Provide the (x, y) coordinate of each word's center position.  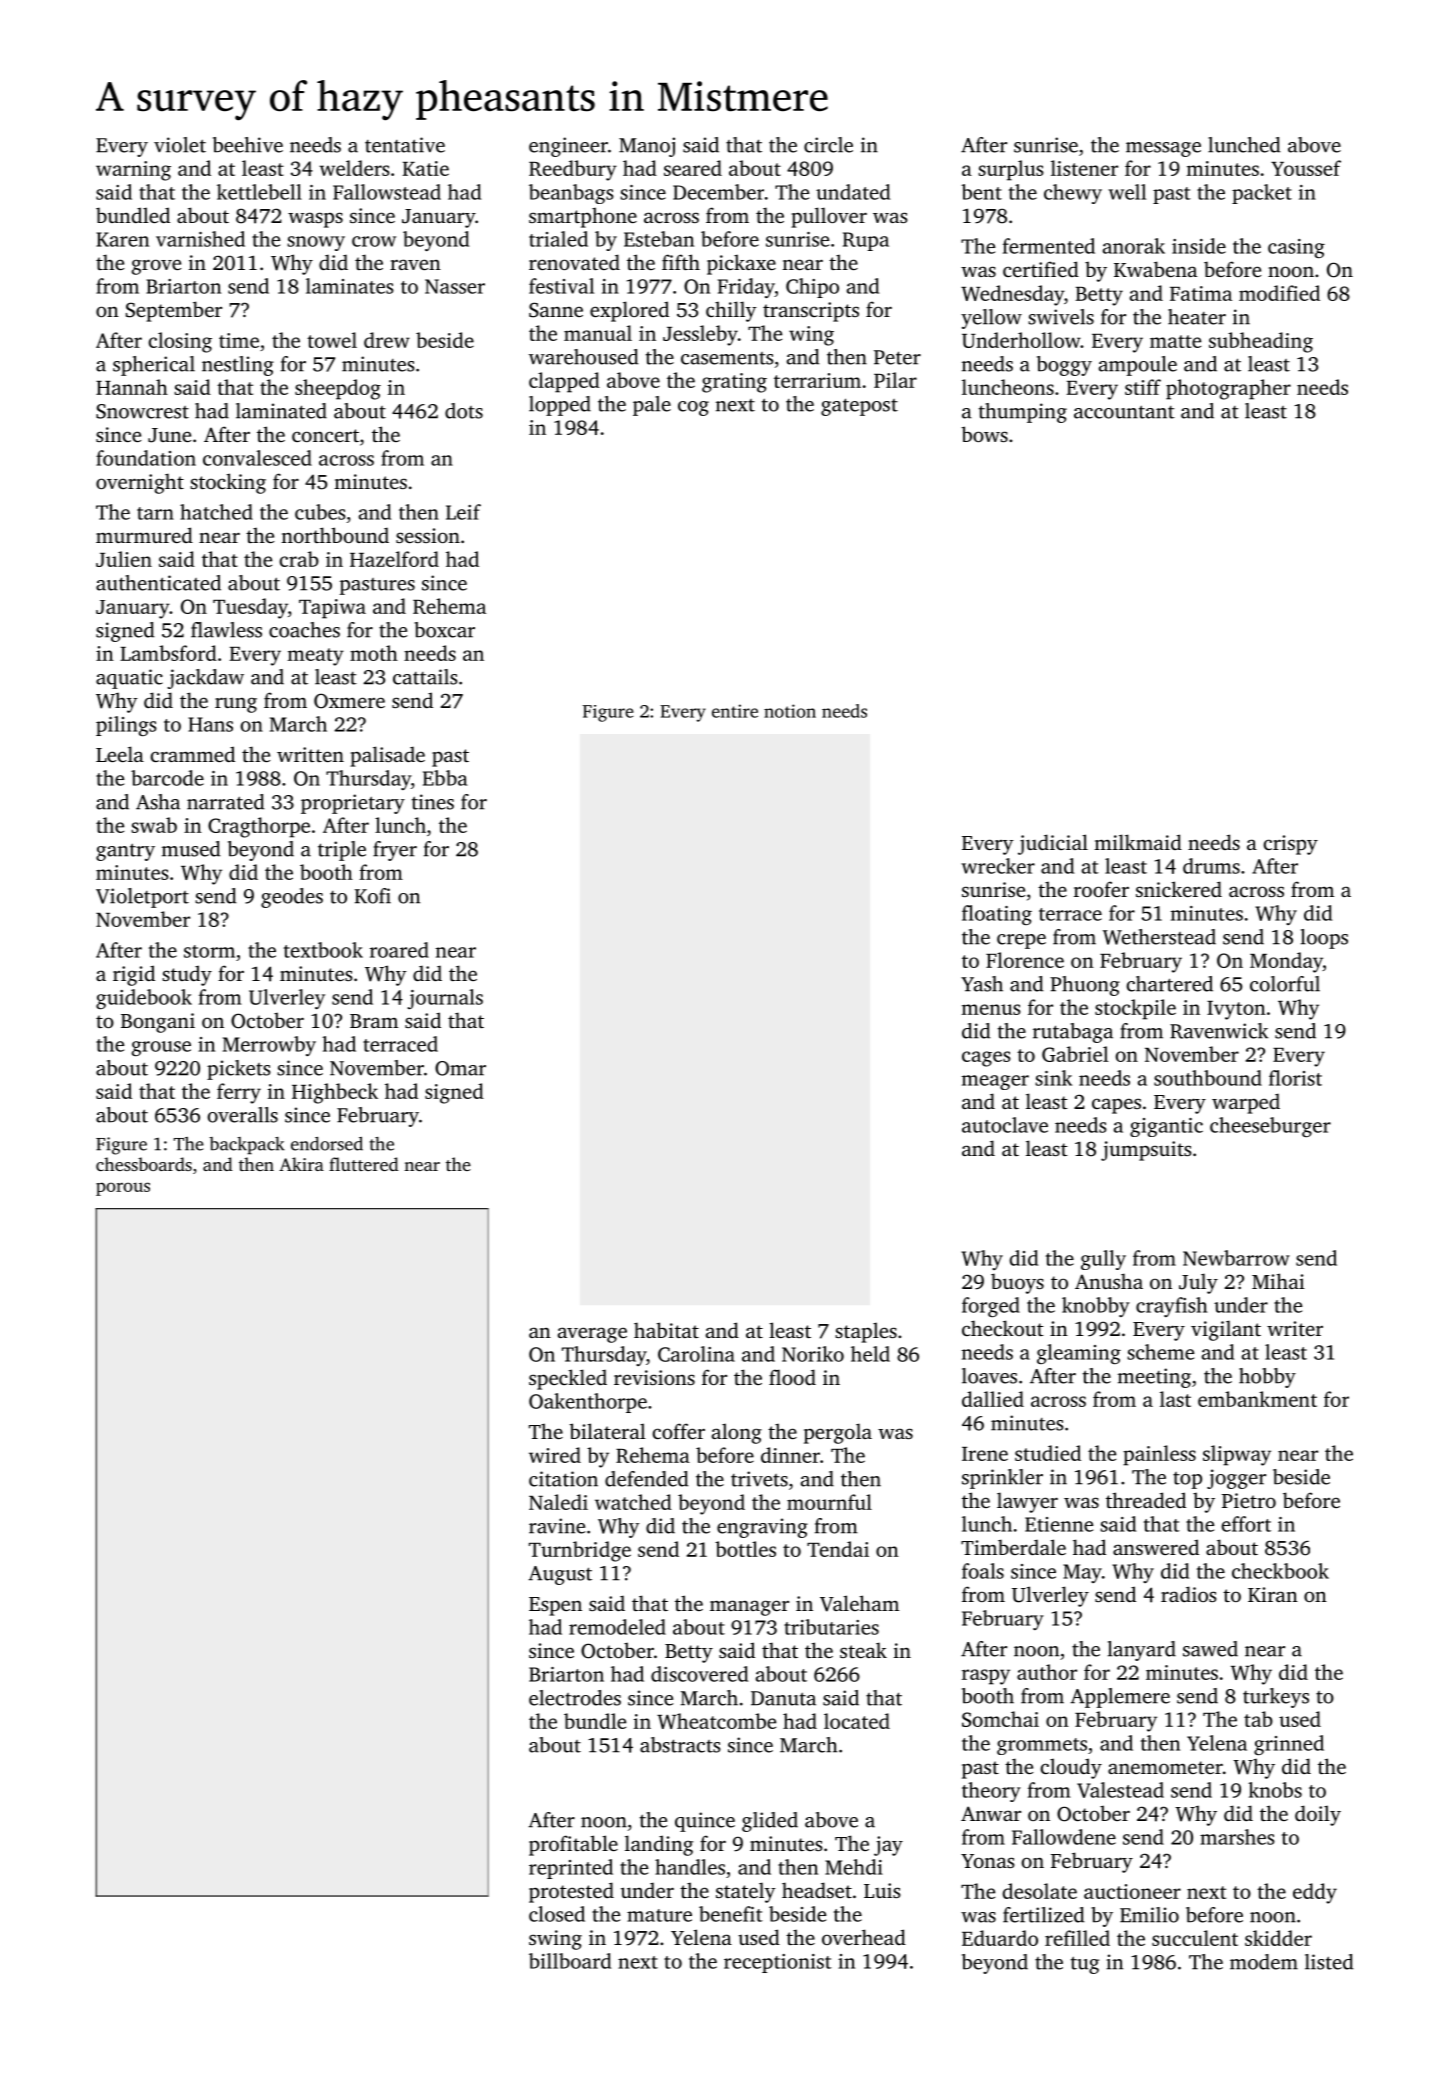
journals (445, 999)
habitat (666, 1330)
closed (557, 1914)
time (239, 340)
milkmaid (1138, 842)
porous (123, 1189)
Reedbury (573, 170)
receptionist (778, 1963)
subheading (1261, 342)
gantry (125, 852)
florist (1295, 1078)
